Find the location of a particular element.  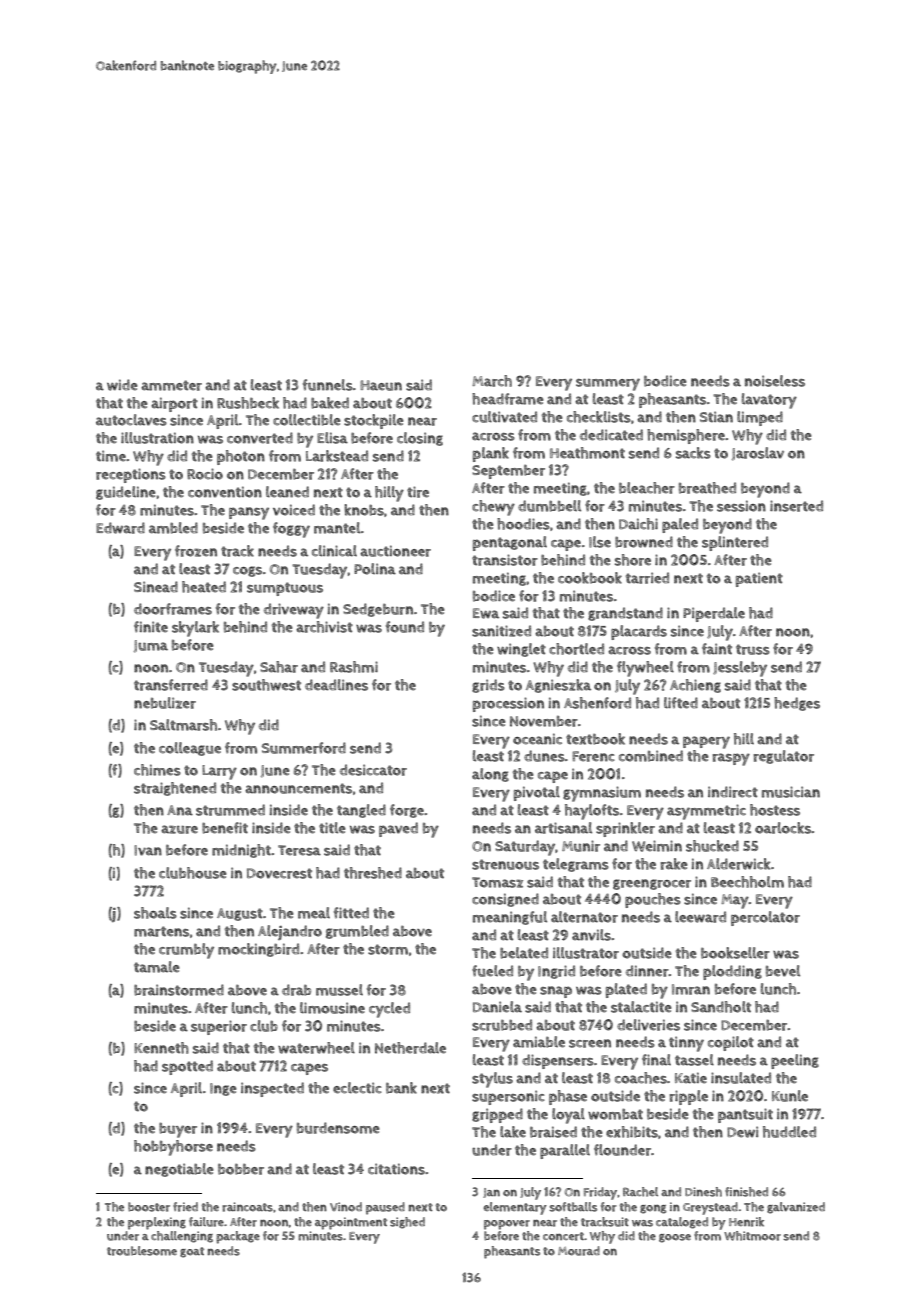

March is located at coordinates (492, 381).
